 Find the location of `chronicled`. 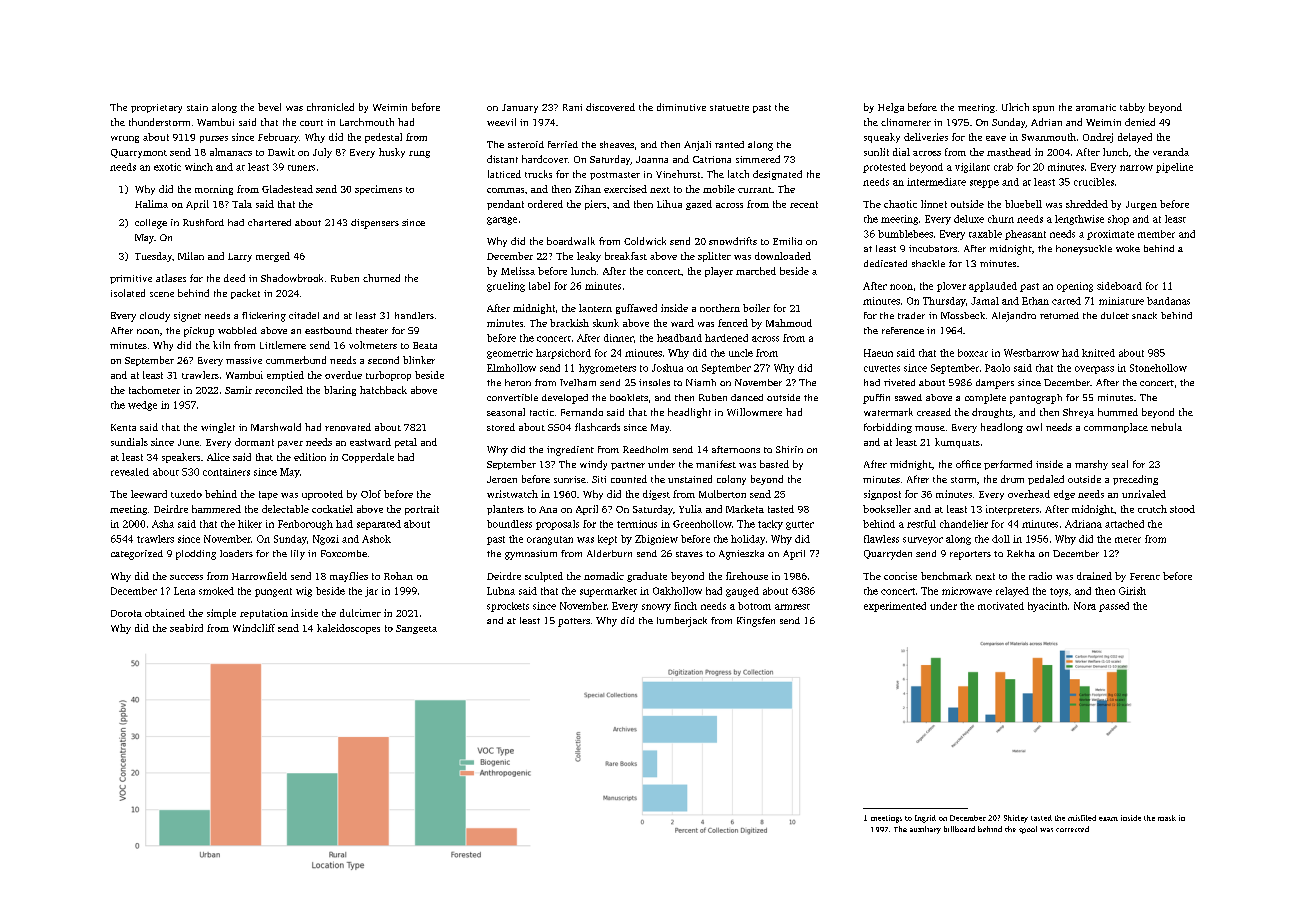

chronicled is located at coordinates (330, 107).
